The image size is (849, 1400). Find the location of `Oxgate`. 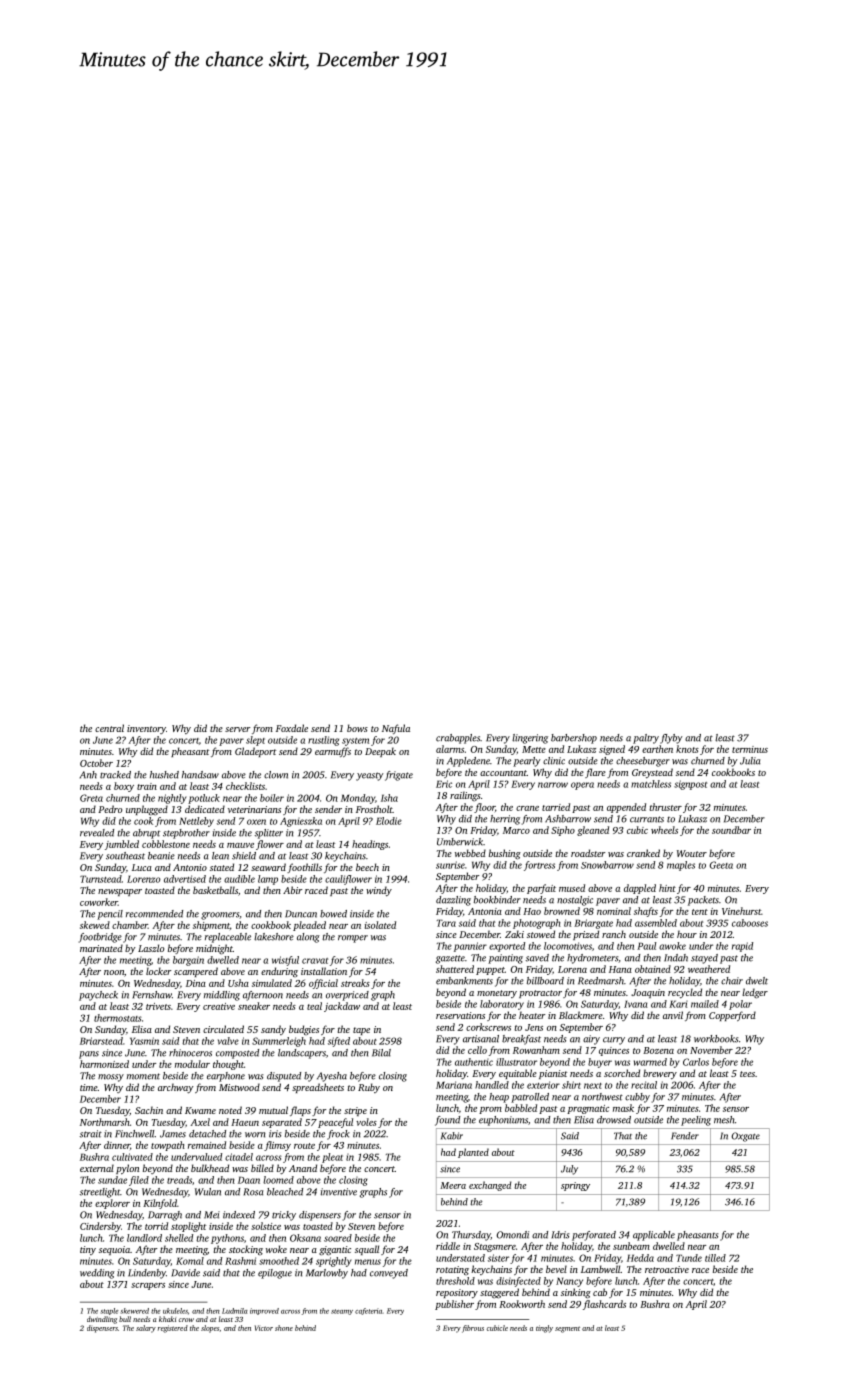

Oxgate is located at coordinates (745, 1137).
